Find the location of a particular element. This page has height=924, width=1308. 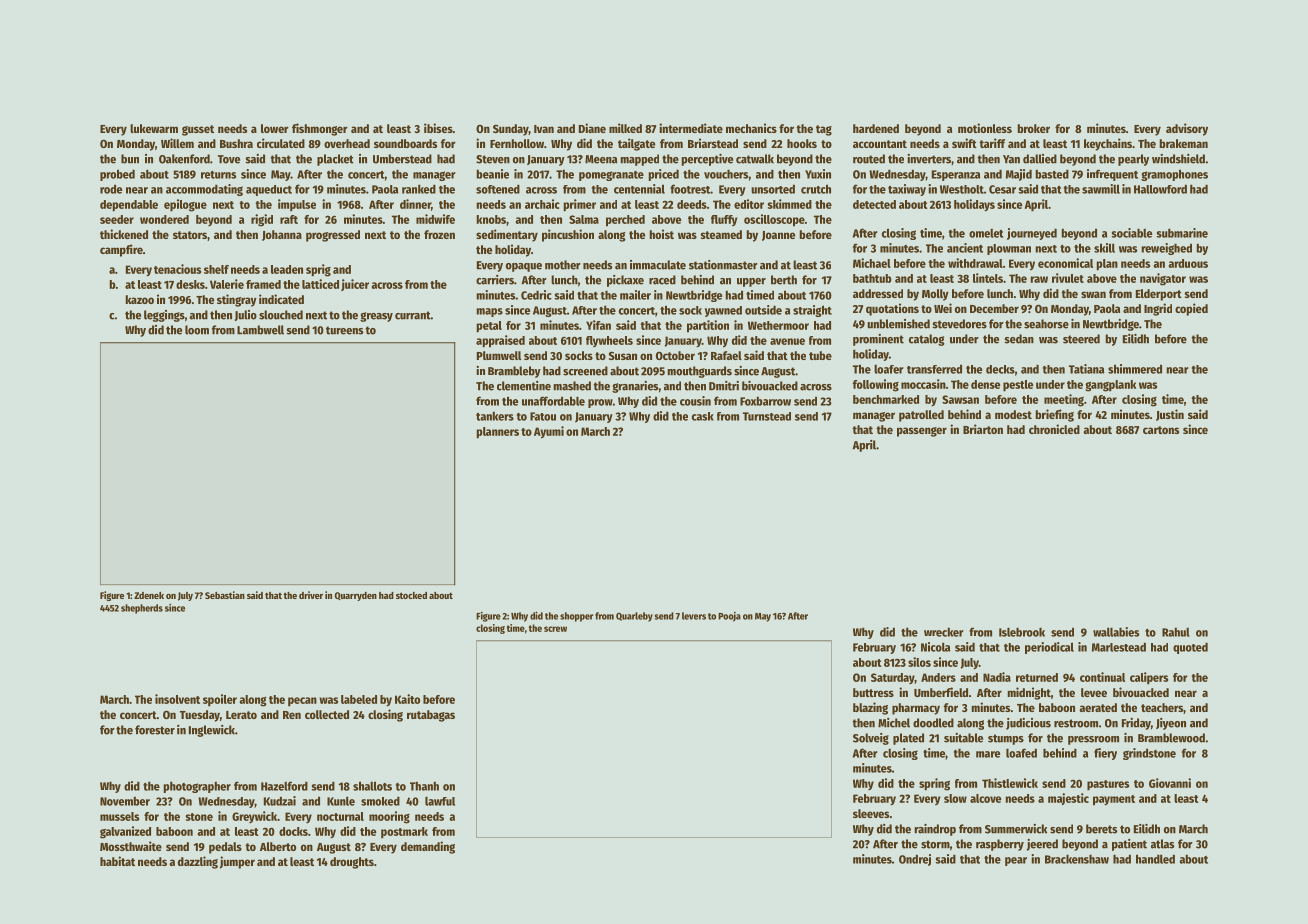

stevedores is located at coordinates (959, 324).
